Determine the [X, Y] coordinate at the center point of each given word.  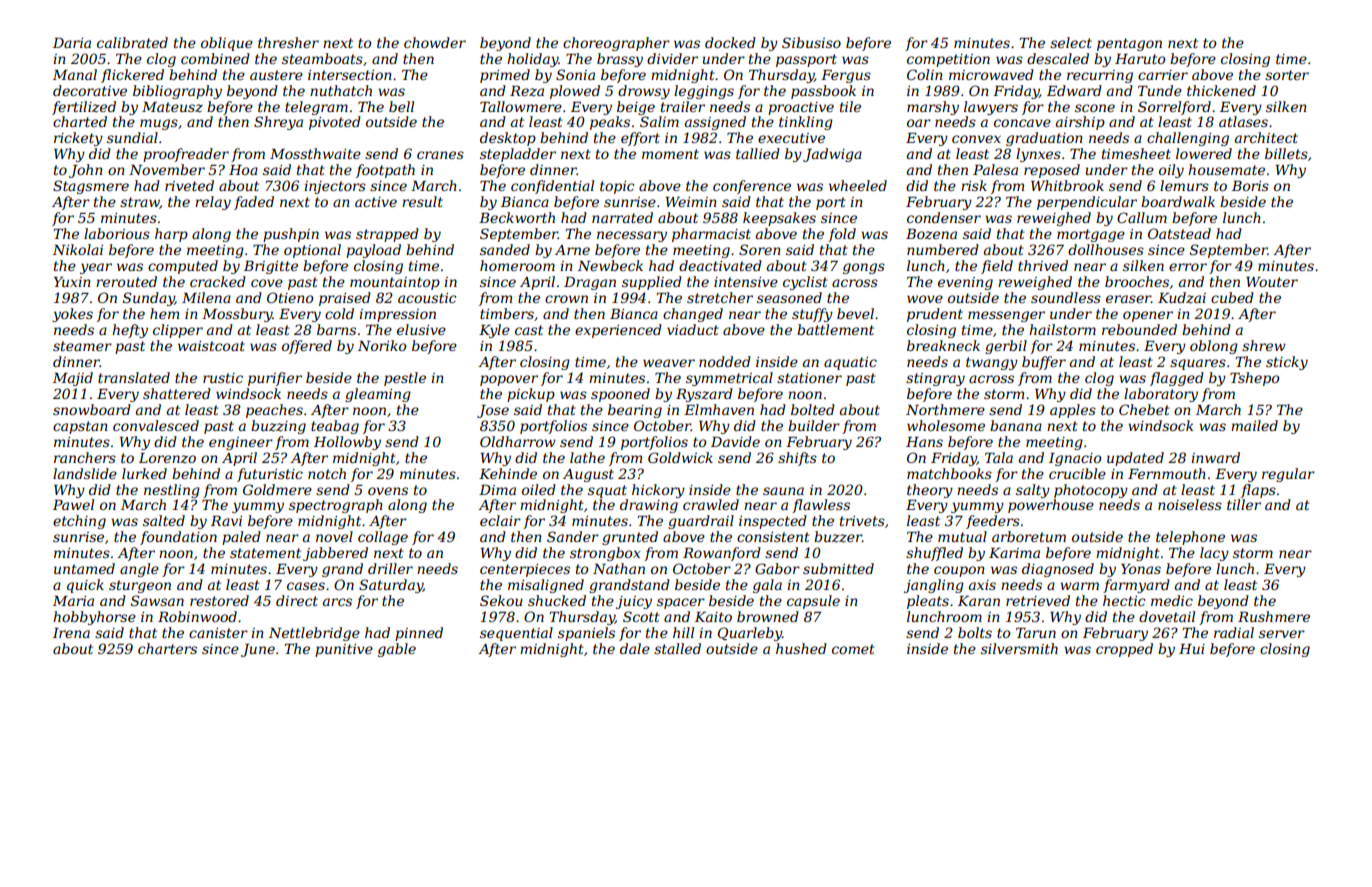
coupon [959, 571]
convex [976, 139]
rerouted [126, 281]
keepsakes [779, 219]
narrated [622, 217]
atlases [1243, 121]
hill [683, 632]
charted [80, 121]
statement [265, 553]
